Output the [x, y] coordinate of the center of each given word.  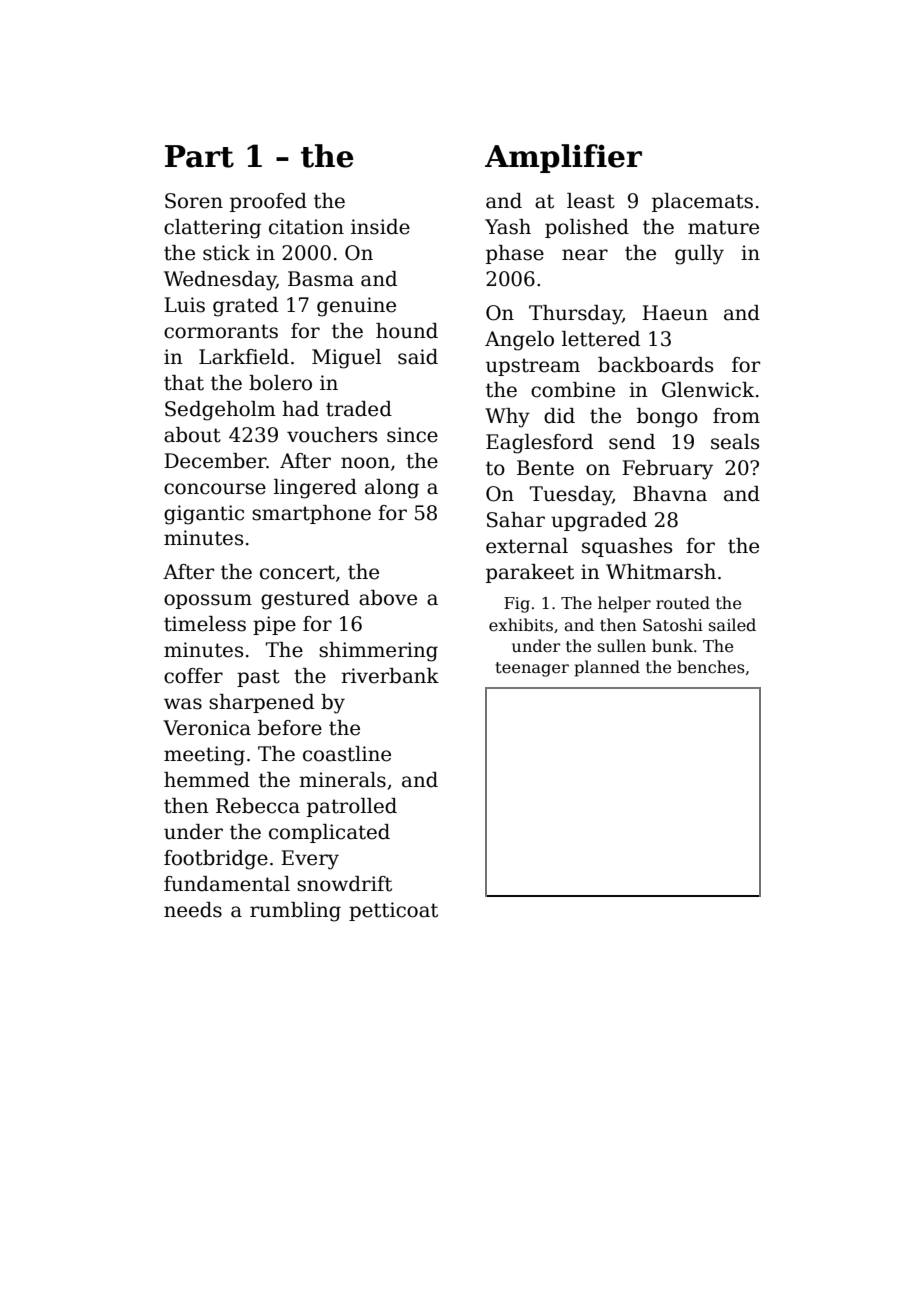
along [392, 489]
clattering [212, 229]
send [632, 442]
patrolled [352, 807]
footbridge [216, 860]
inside [380, 227]
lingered [315, 489]
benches [711, 667]
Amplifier [563, 158]
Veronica [207, 728]
